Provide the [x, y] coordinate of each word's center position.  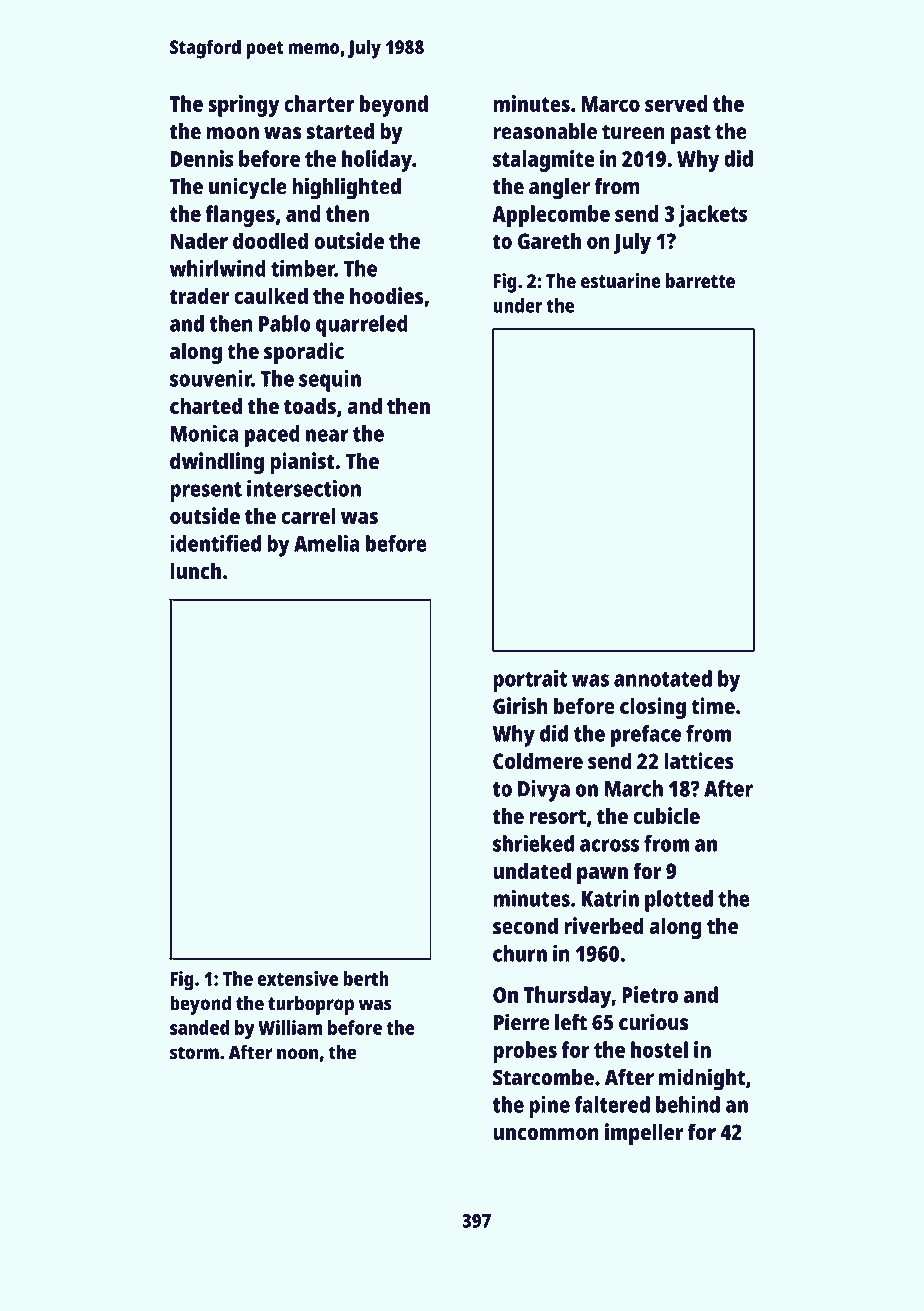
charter [319, 103]
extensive [297, 978]
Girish [520, 705]
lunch [195, 570]
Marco [611, 104]
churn [520, 953]
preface [646, 736]
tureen [633, 132]
